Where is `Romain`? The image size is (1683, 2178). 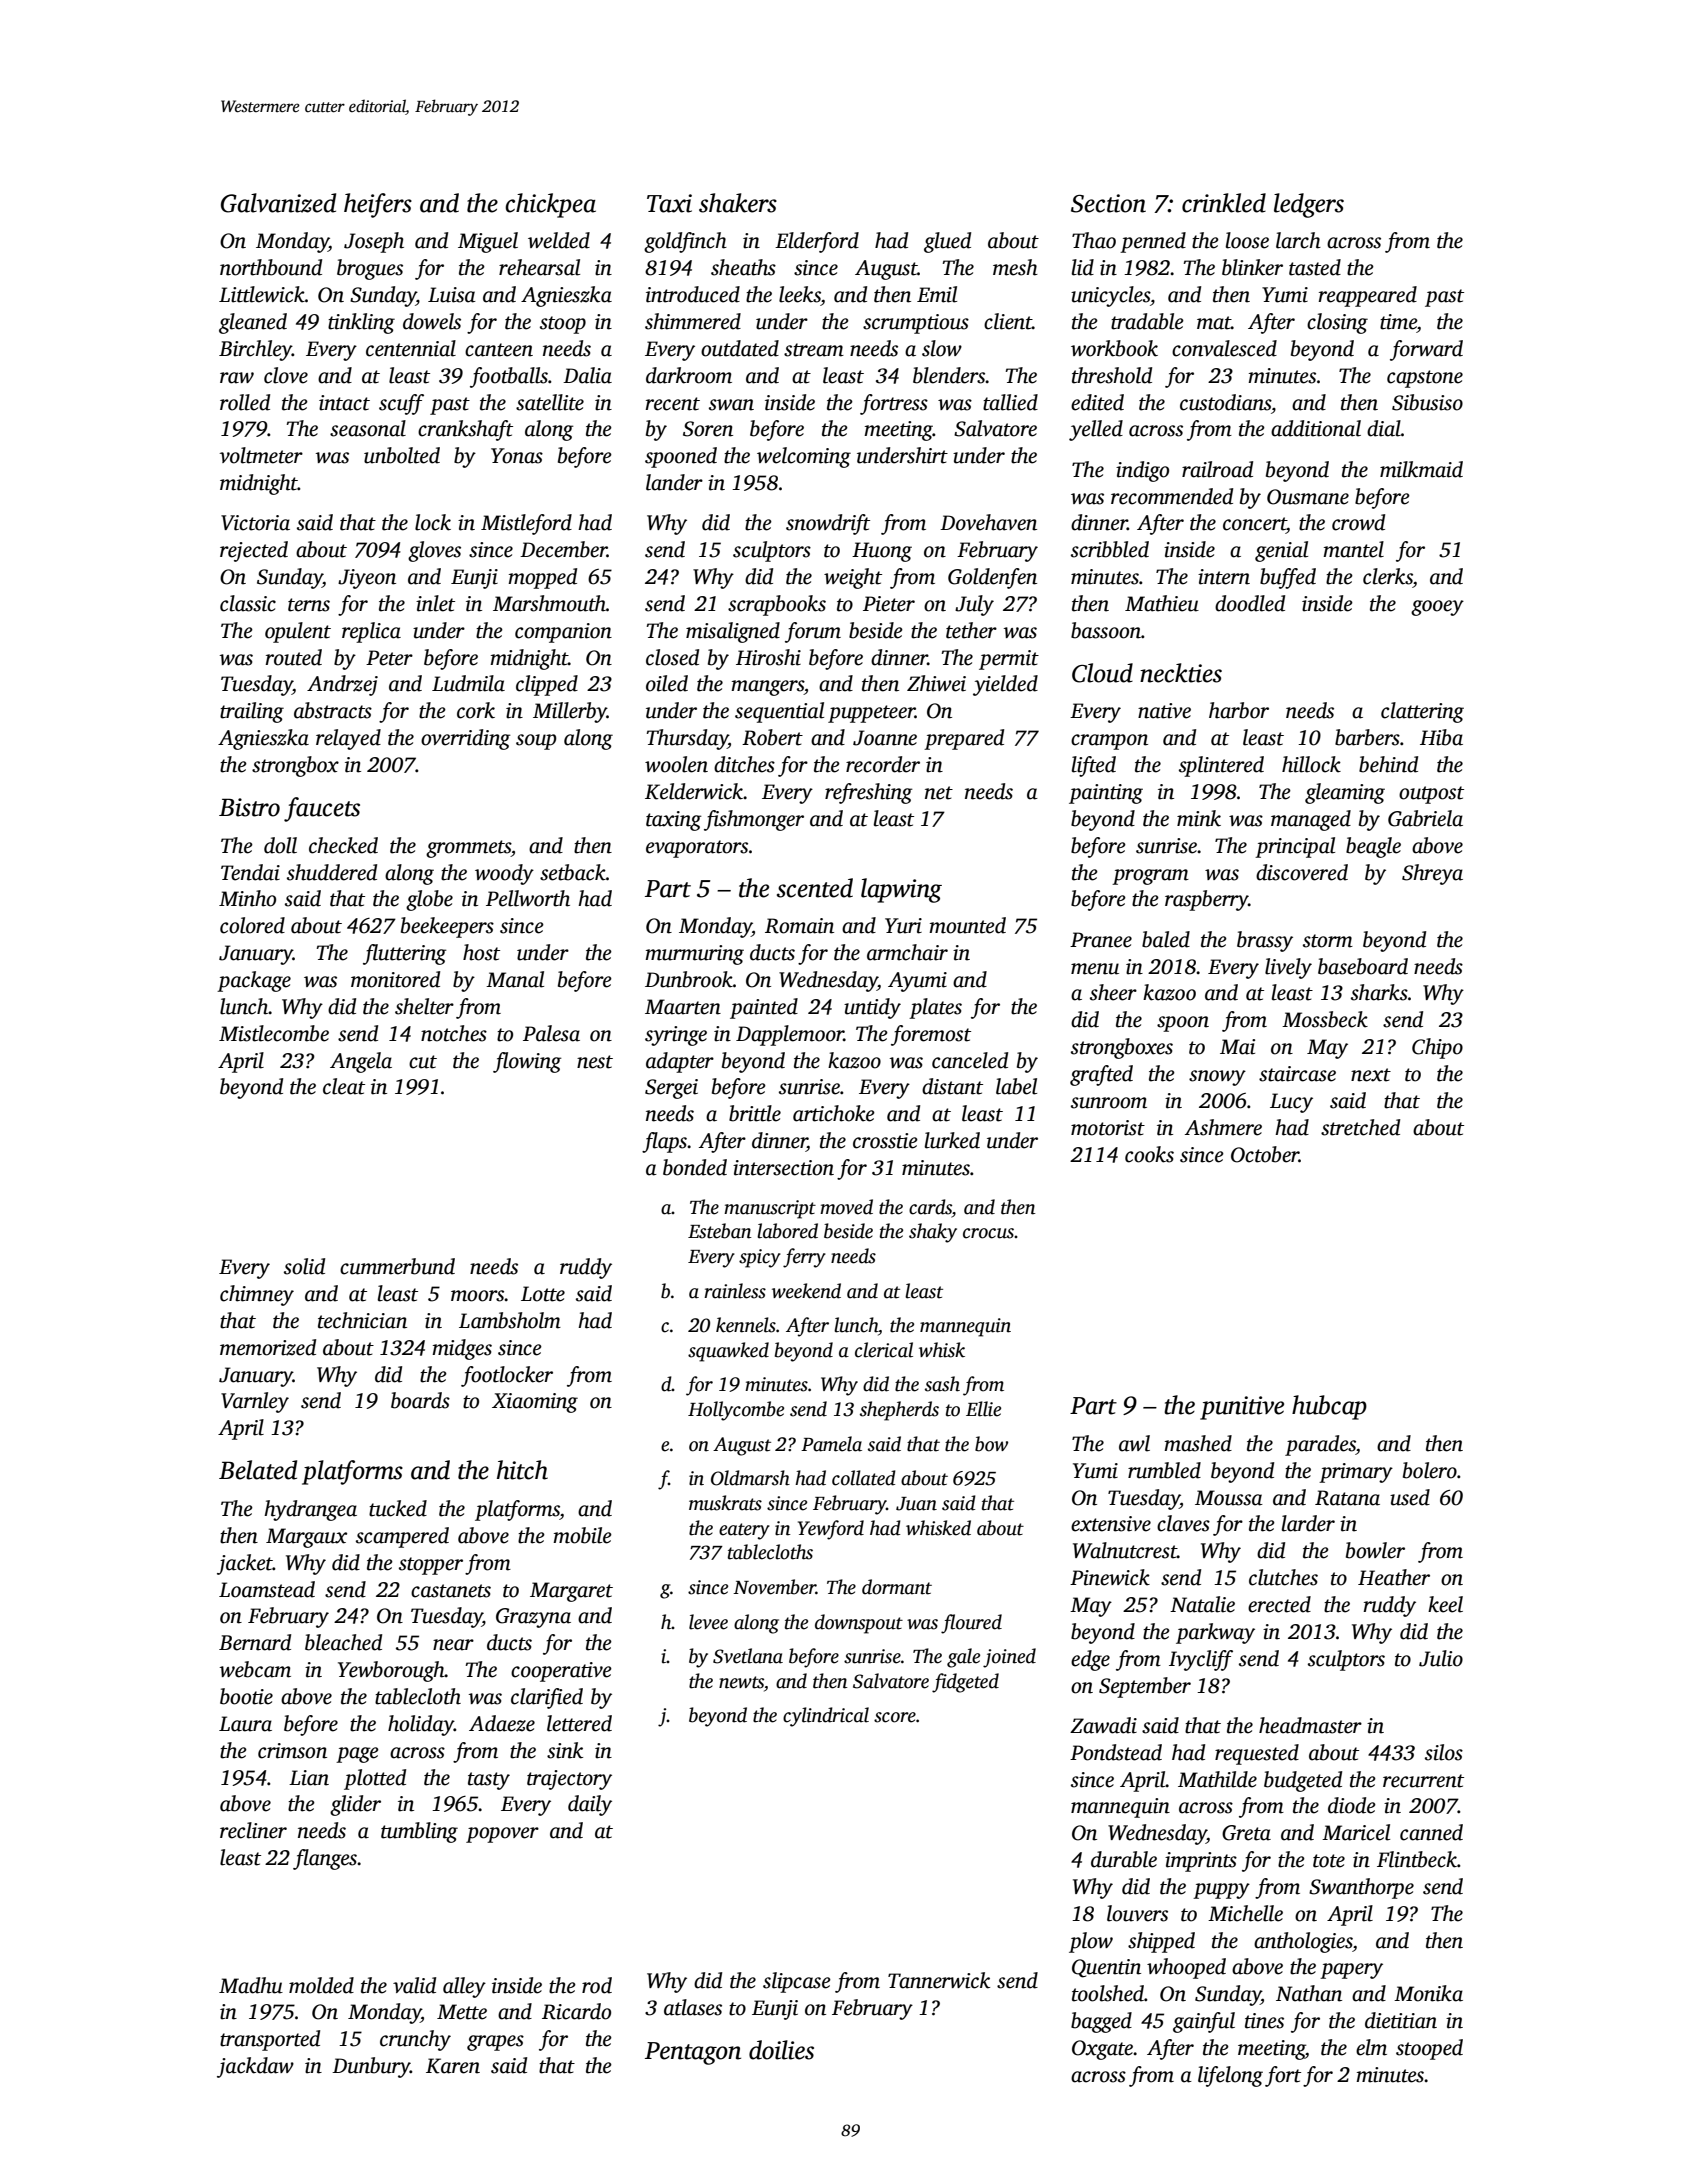 Romain is located at coordinates (799, 926).
